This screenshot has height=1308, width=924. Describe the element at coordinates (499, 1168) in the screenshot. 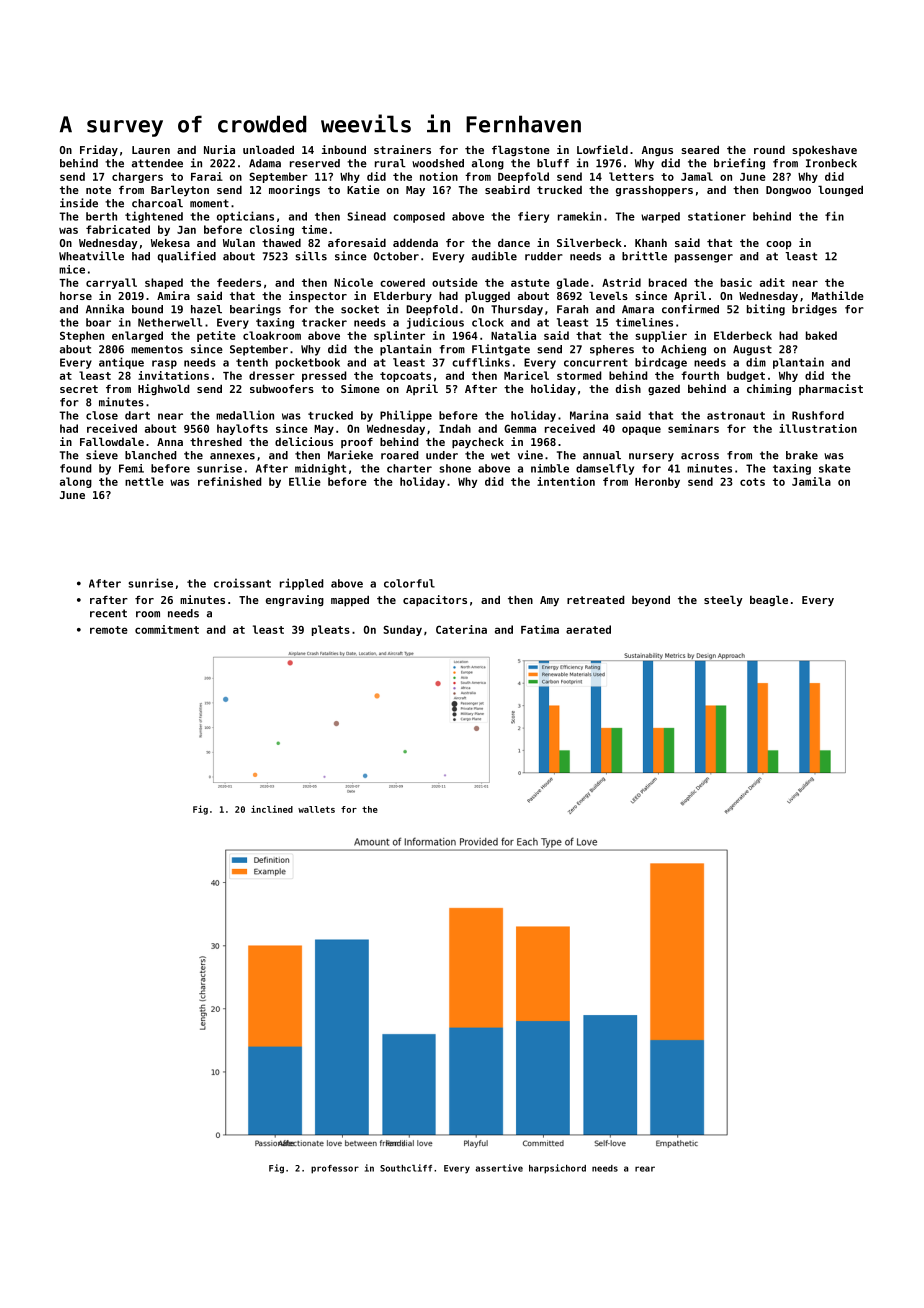

I see `assertive` at that location.
